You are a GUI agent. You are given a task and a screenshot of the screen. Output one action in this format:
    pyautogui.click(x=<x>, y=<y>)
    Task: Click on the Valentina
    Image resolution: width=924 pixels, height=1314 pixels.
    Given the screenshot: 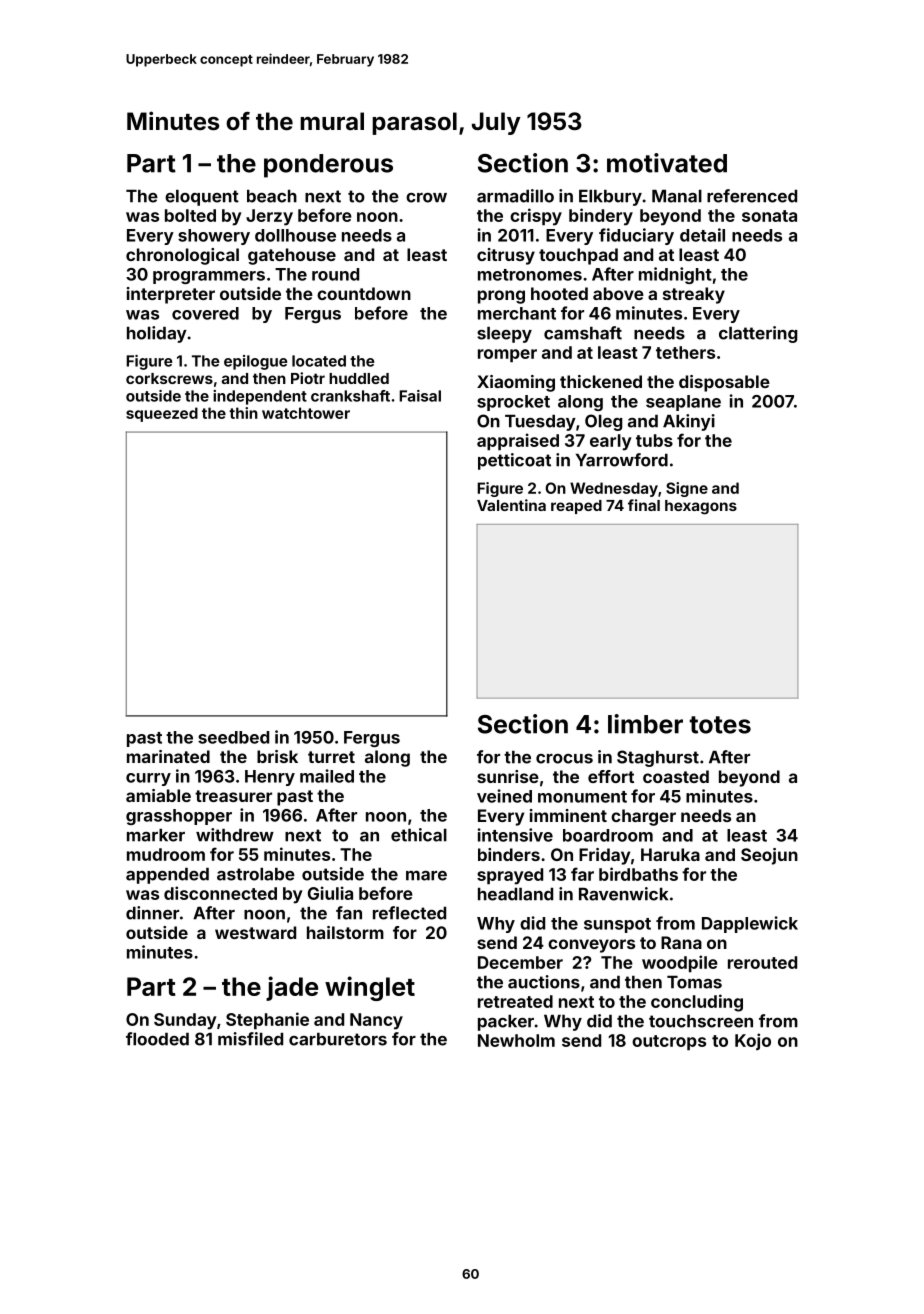 What is the action you would take?
    pyautogui.click(x=511, y=505)
